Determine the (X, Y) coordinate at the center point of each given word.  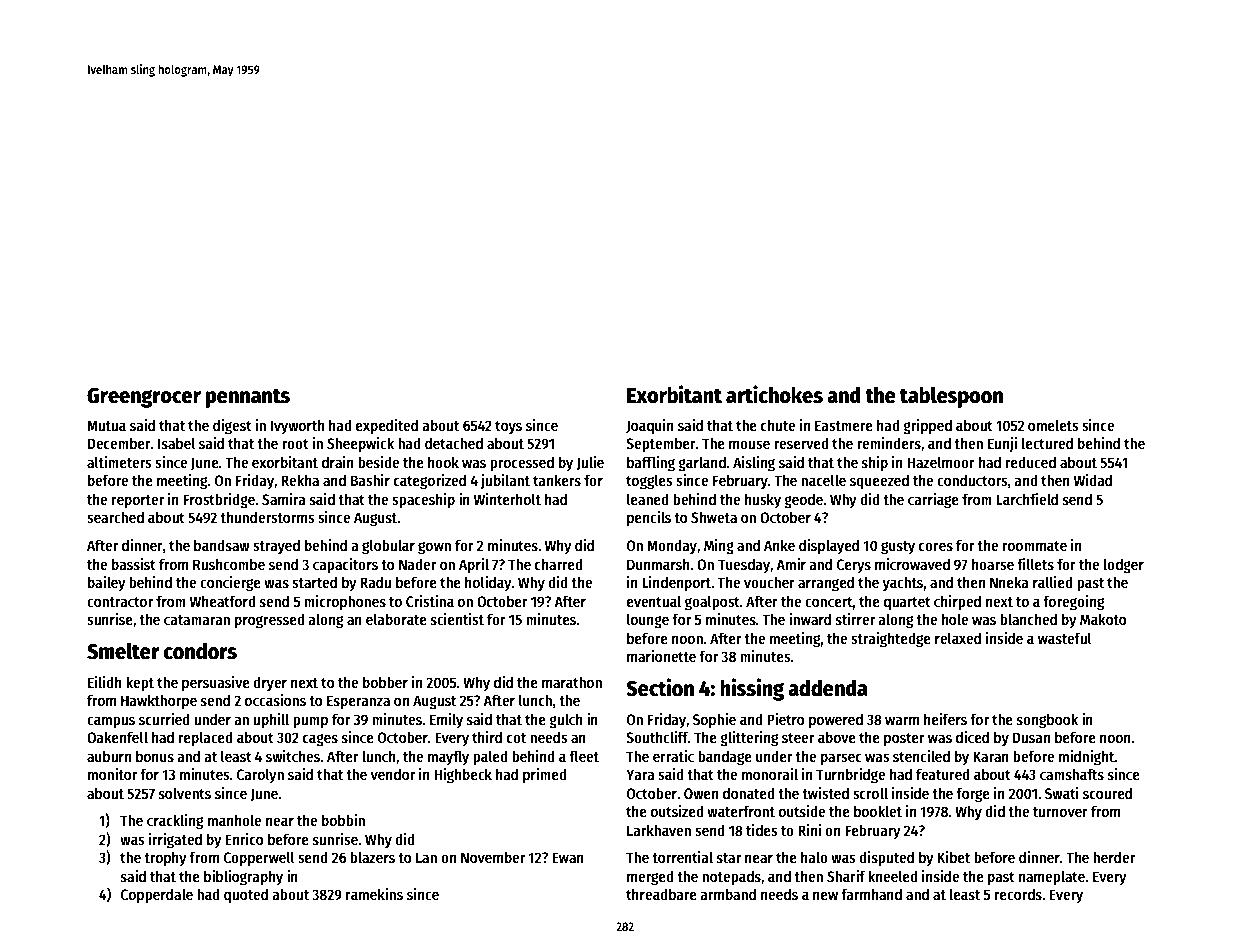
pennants (248, 398)
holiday (488, 583)
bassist (134, 564)
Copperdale (157, 896)
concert (829, 602)
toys (508, 427)
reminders (889, 443)
